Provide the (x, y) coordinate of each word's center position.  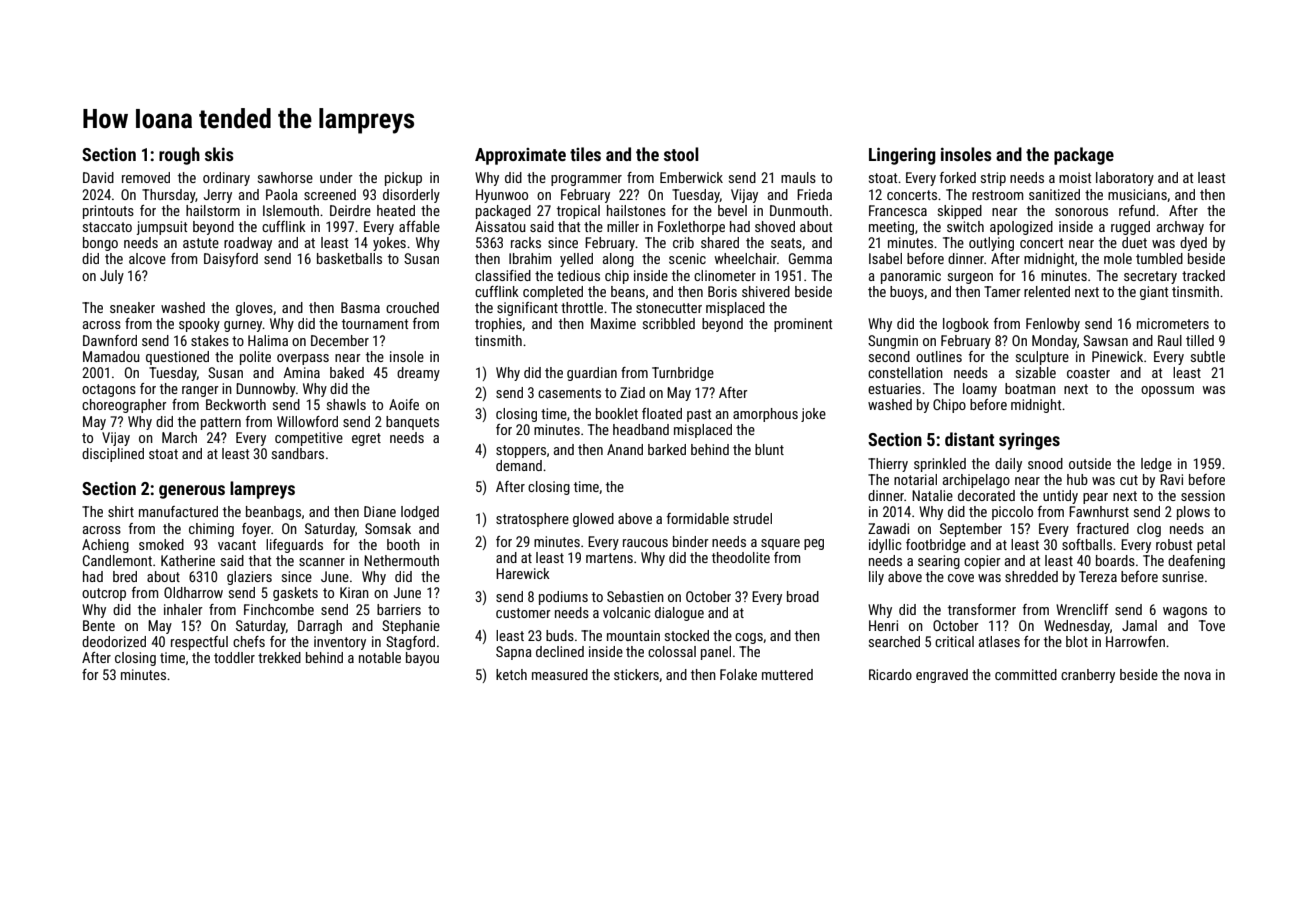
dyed (1193, 244)
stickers (636, 674)
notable (380, 657)
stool (681, 154)
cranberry (1088, 676)
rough (179, 156)
